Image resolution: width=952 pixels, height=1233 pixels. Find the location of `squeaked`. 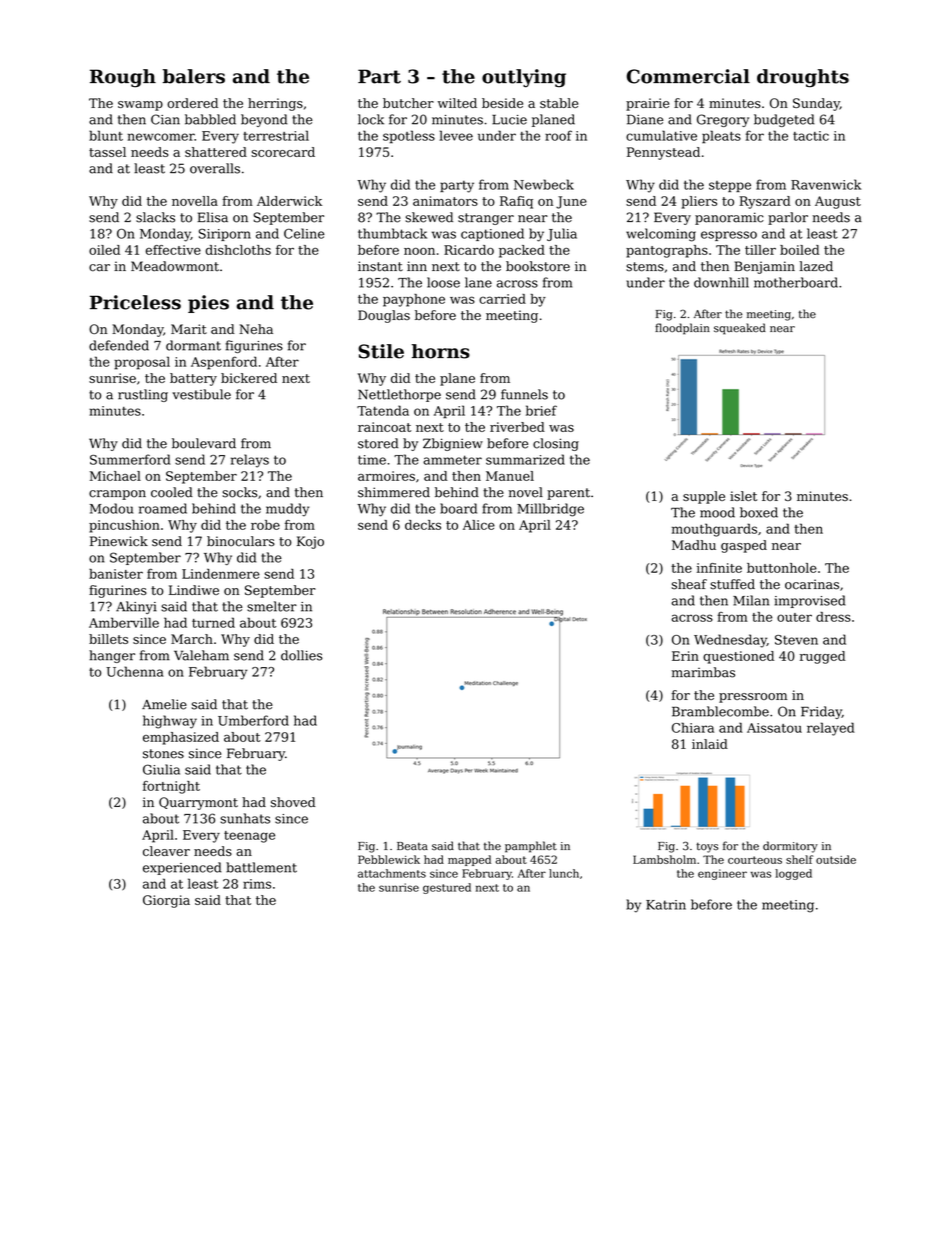

squeaked is located at coordinates (740, 329).
